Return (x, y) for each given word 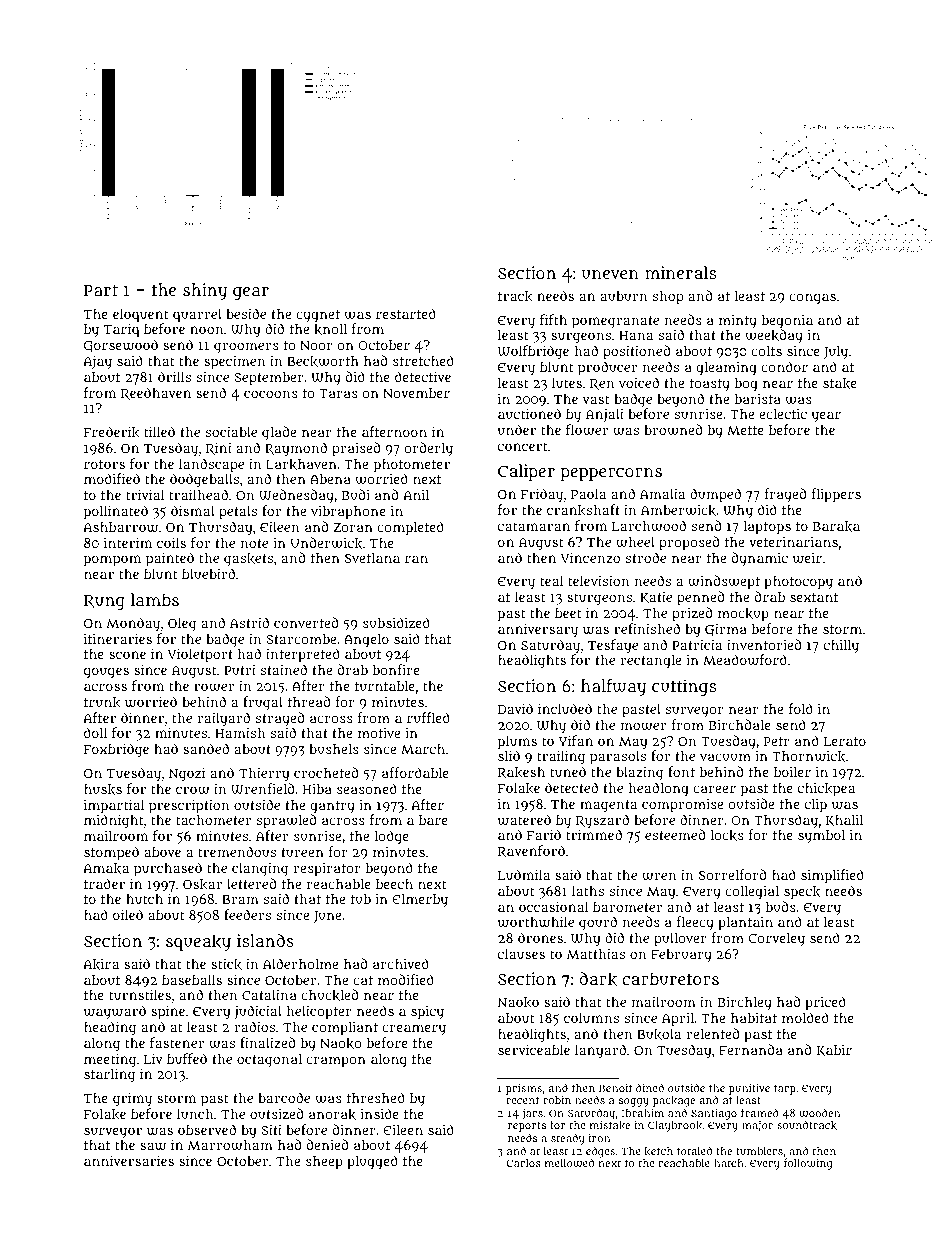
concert (523, 446)
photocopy (798, 583)
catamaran (534, 526)
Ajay (97, 362)
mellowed (569, 1162)
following (808, 1164)
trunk (102, 702)
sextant (814, 597)
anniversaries (129, 1160)
